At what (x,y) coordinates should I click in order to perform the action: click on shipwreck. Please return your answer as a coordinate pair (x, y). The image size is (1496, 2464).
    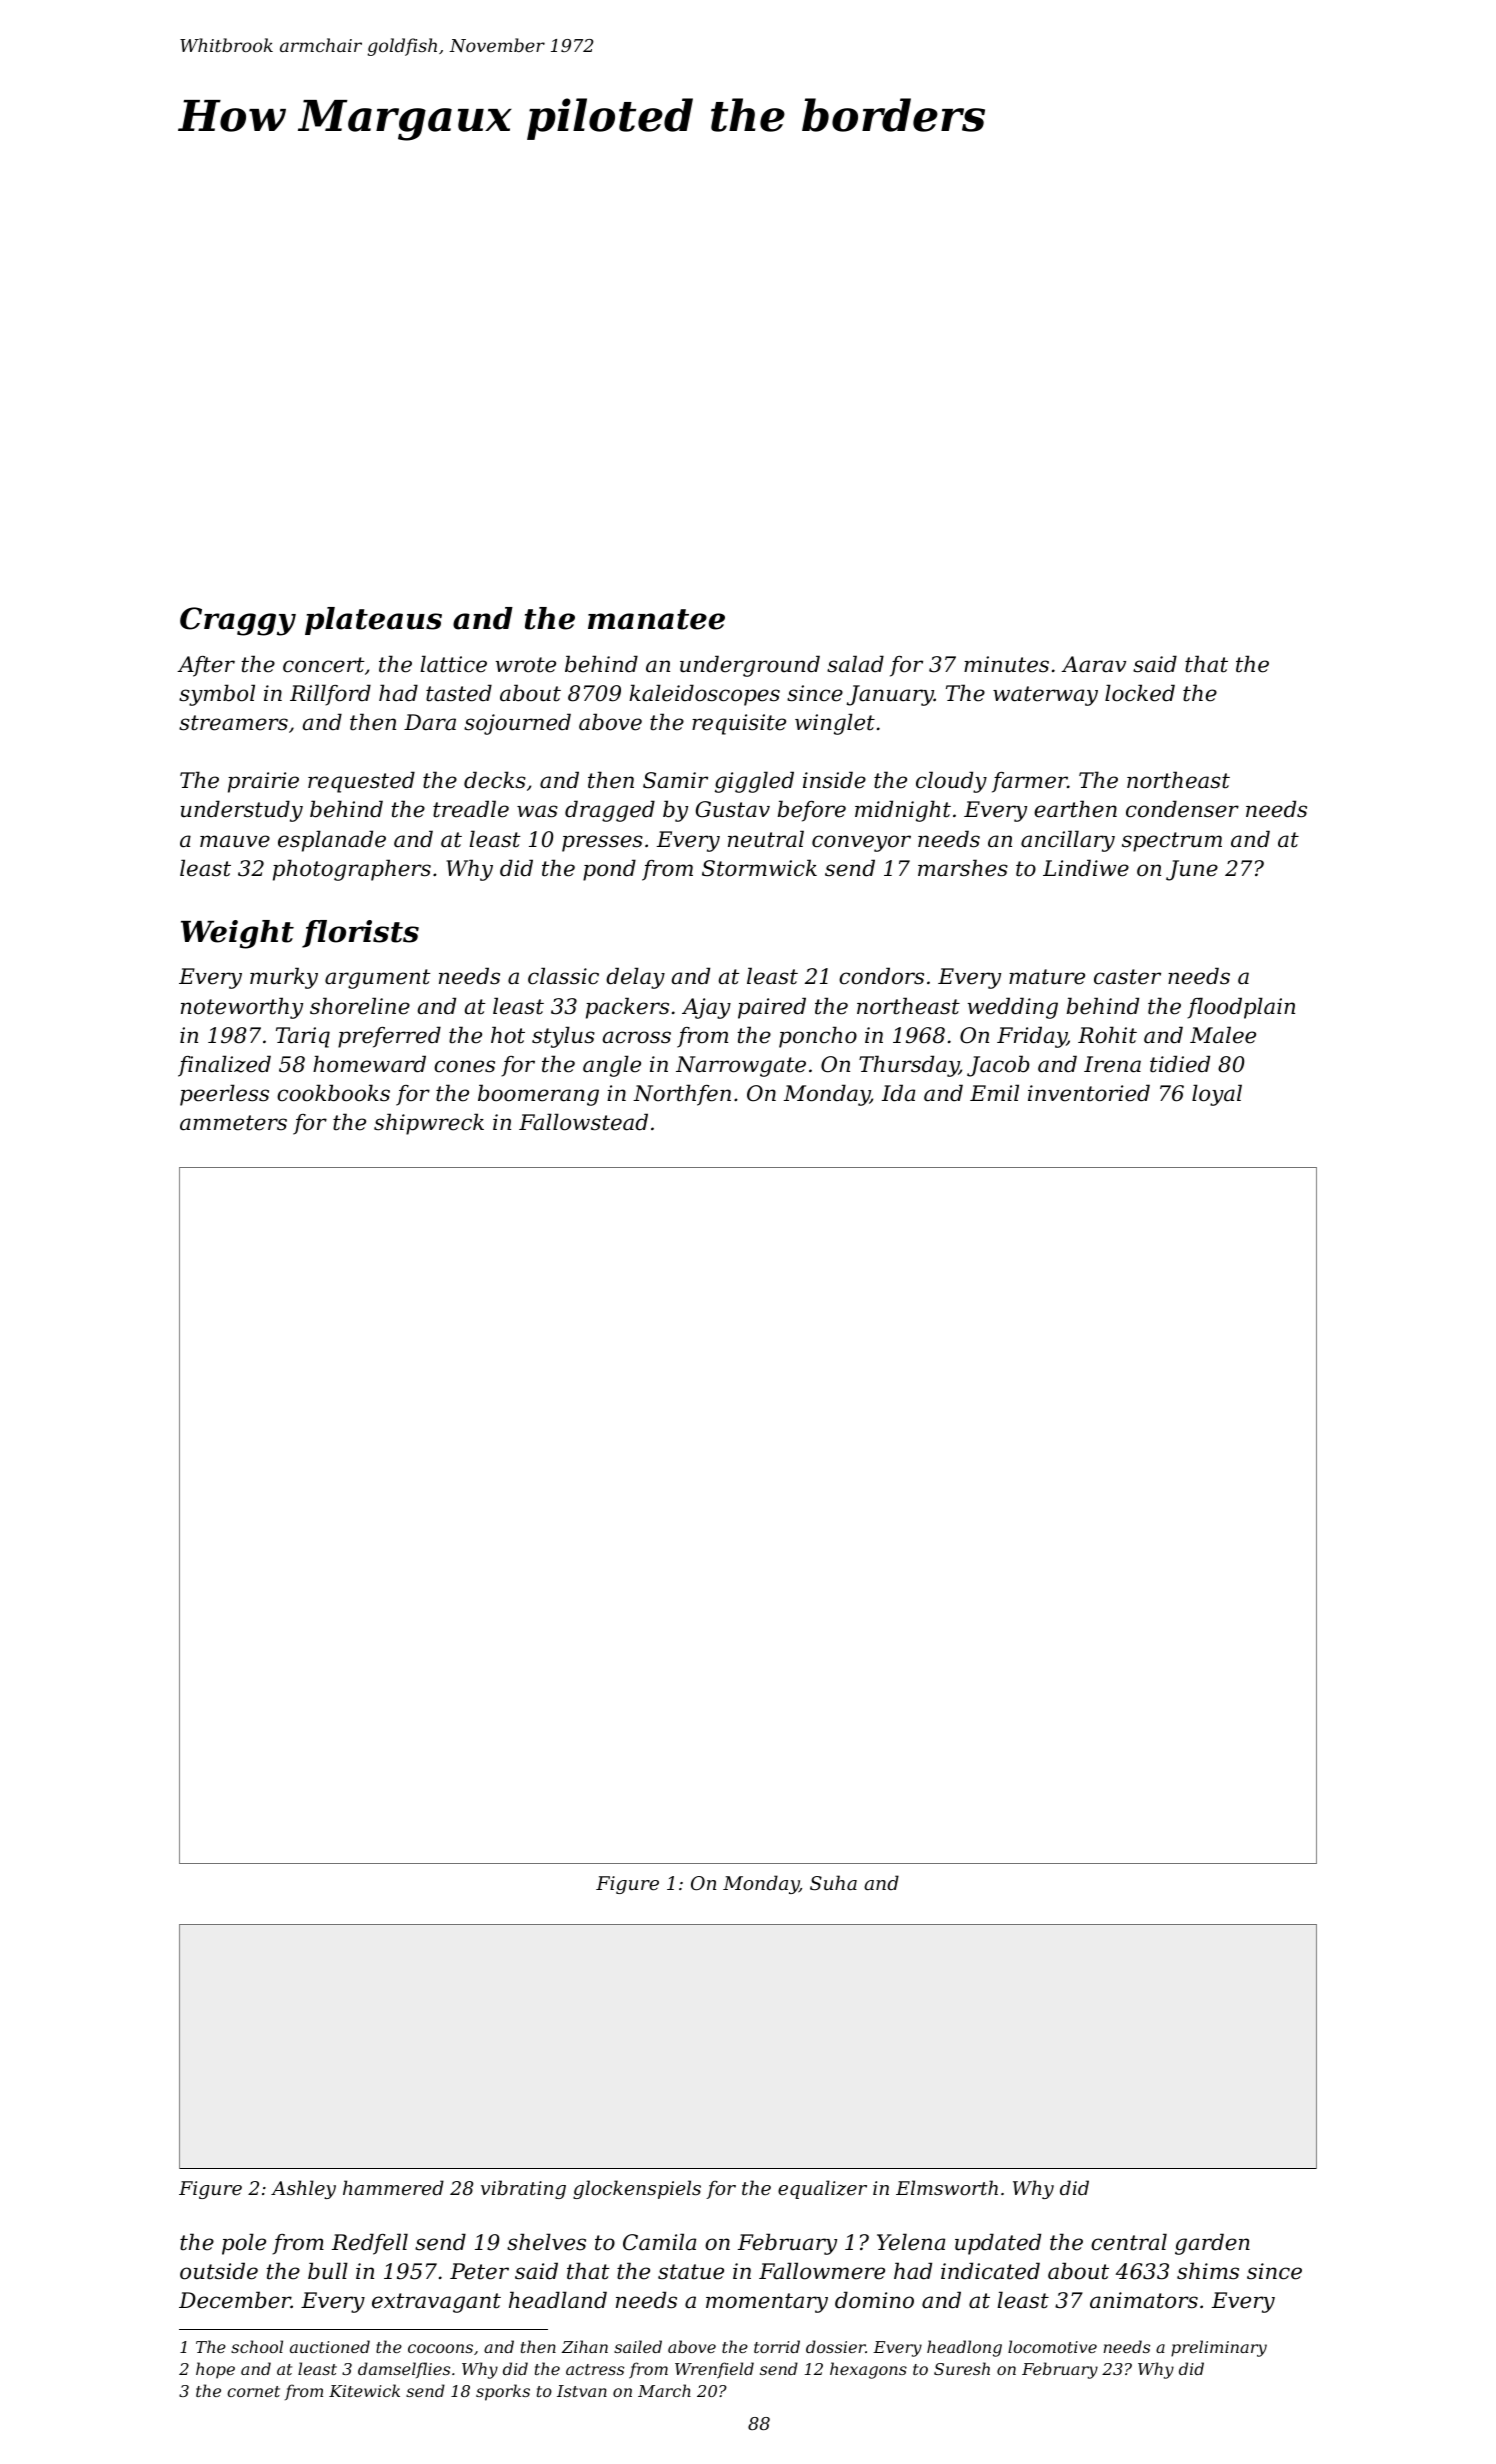
    Looking at the image, I should click on (429, 1124).
